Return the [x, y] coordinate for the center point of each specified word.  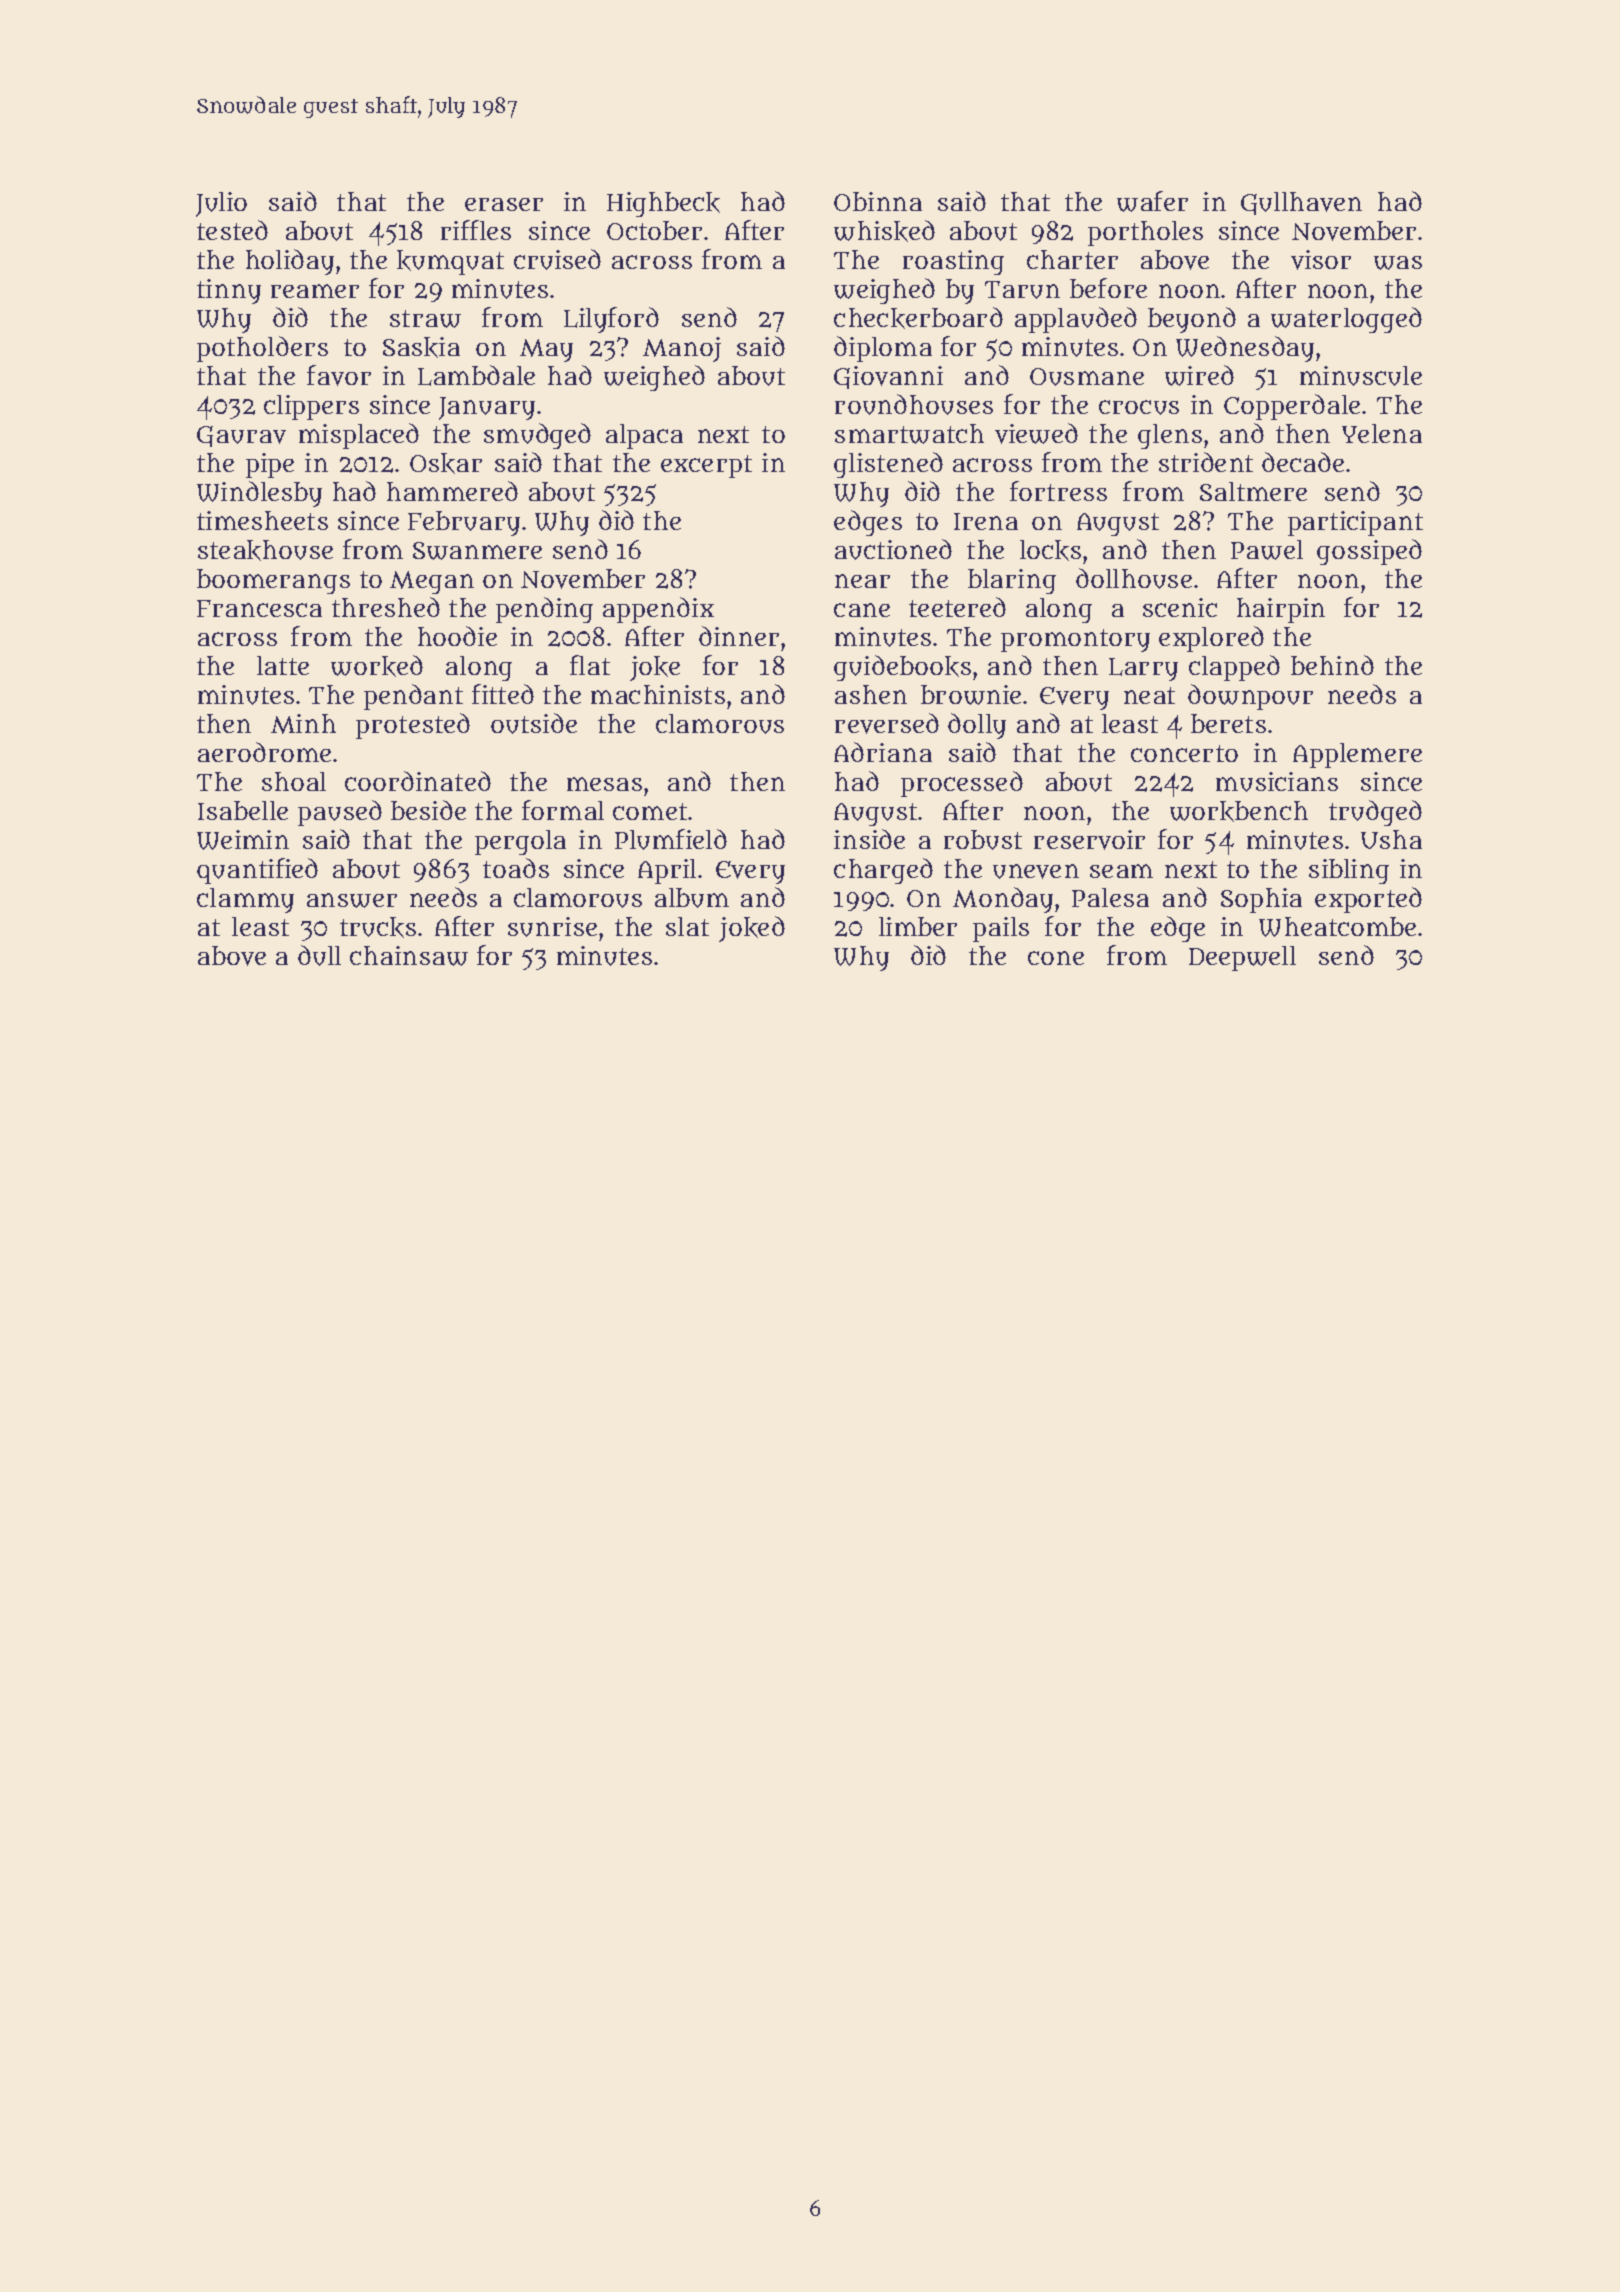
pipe [270, 465]
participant [1355, 523]
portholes [1145, 233]
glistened [888, 465]
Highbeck [663, 204]
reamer [315, 291]
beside [428, 810]
